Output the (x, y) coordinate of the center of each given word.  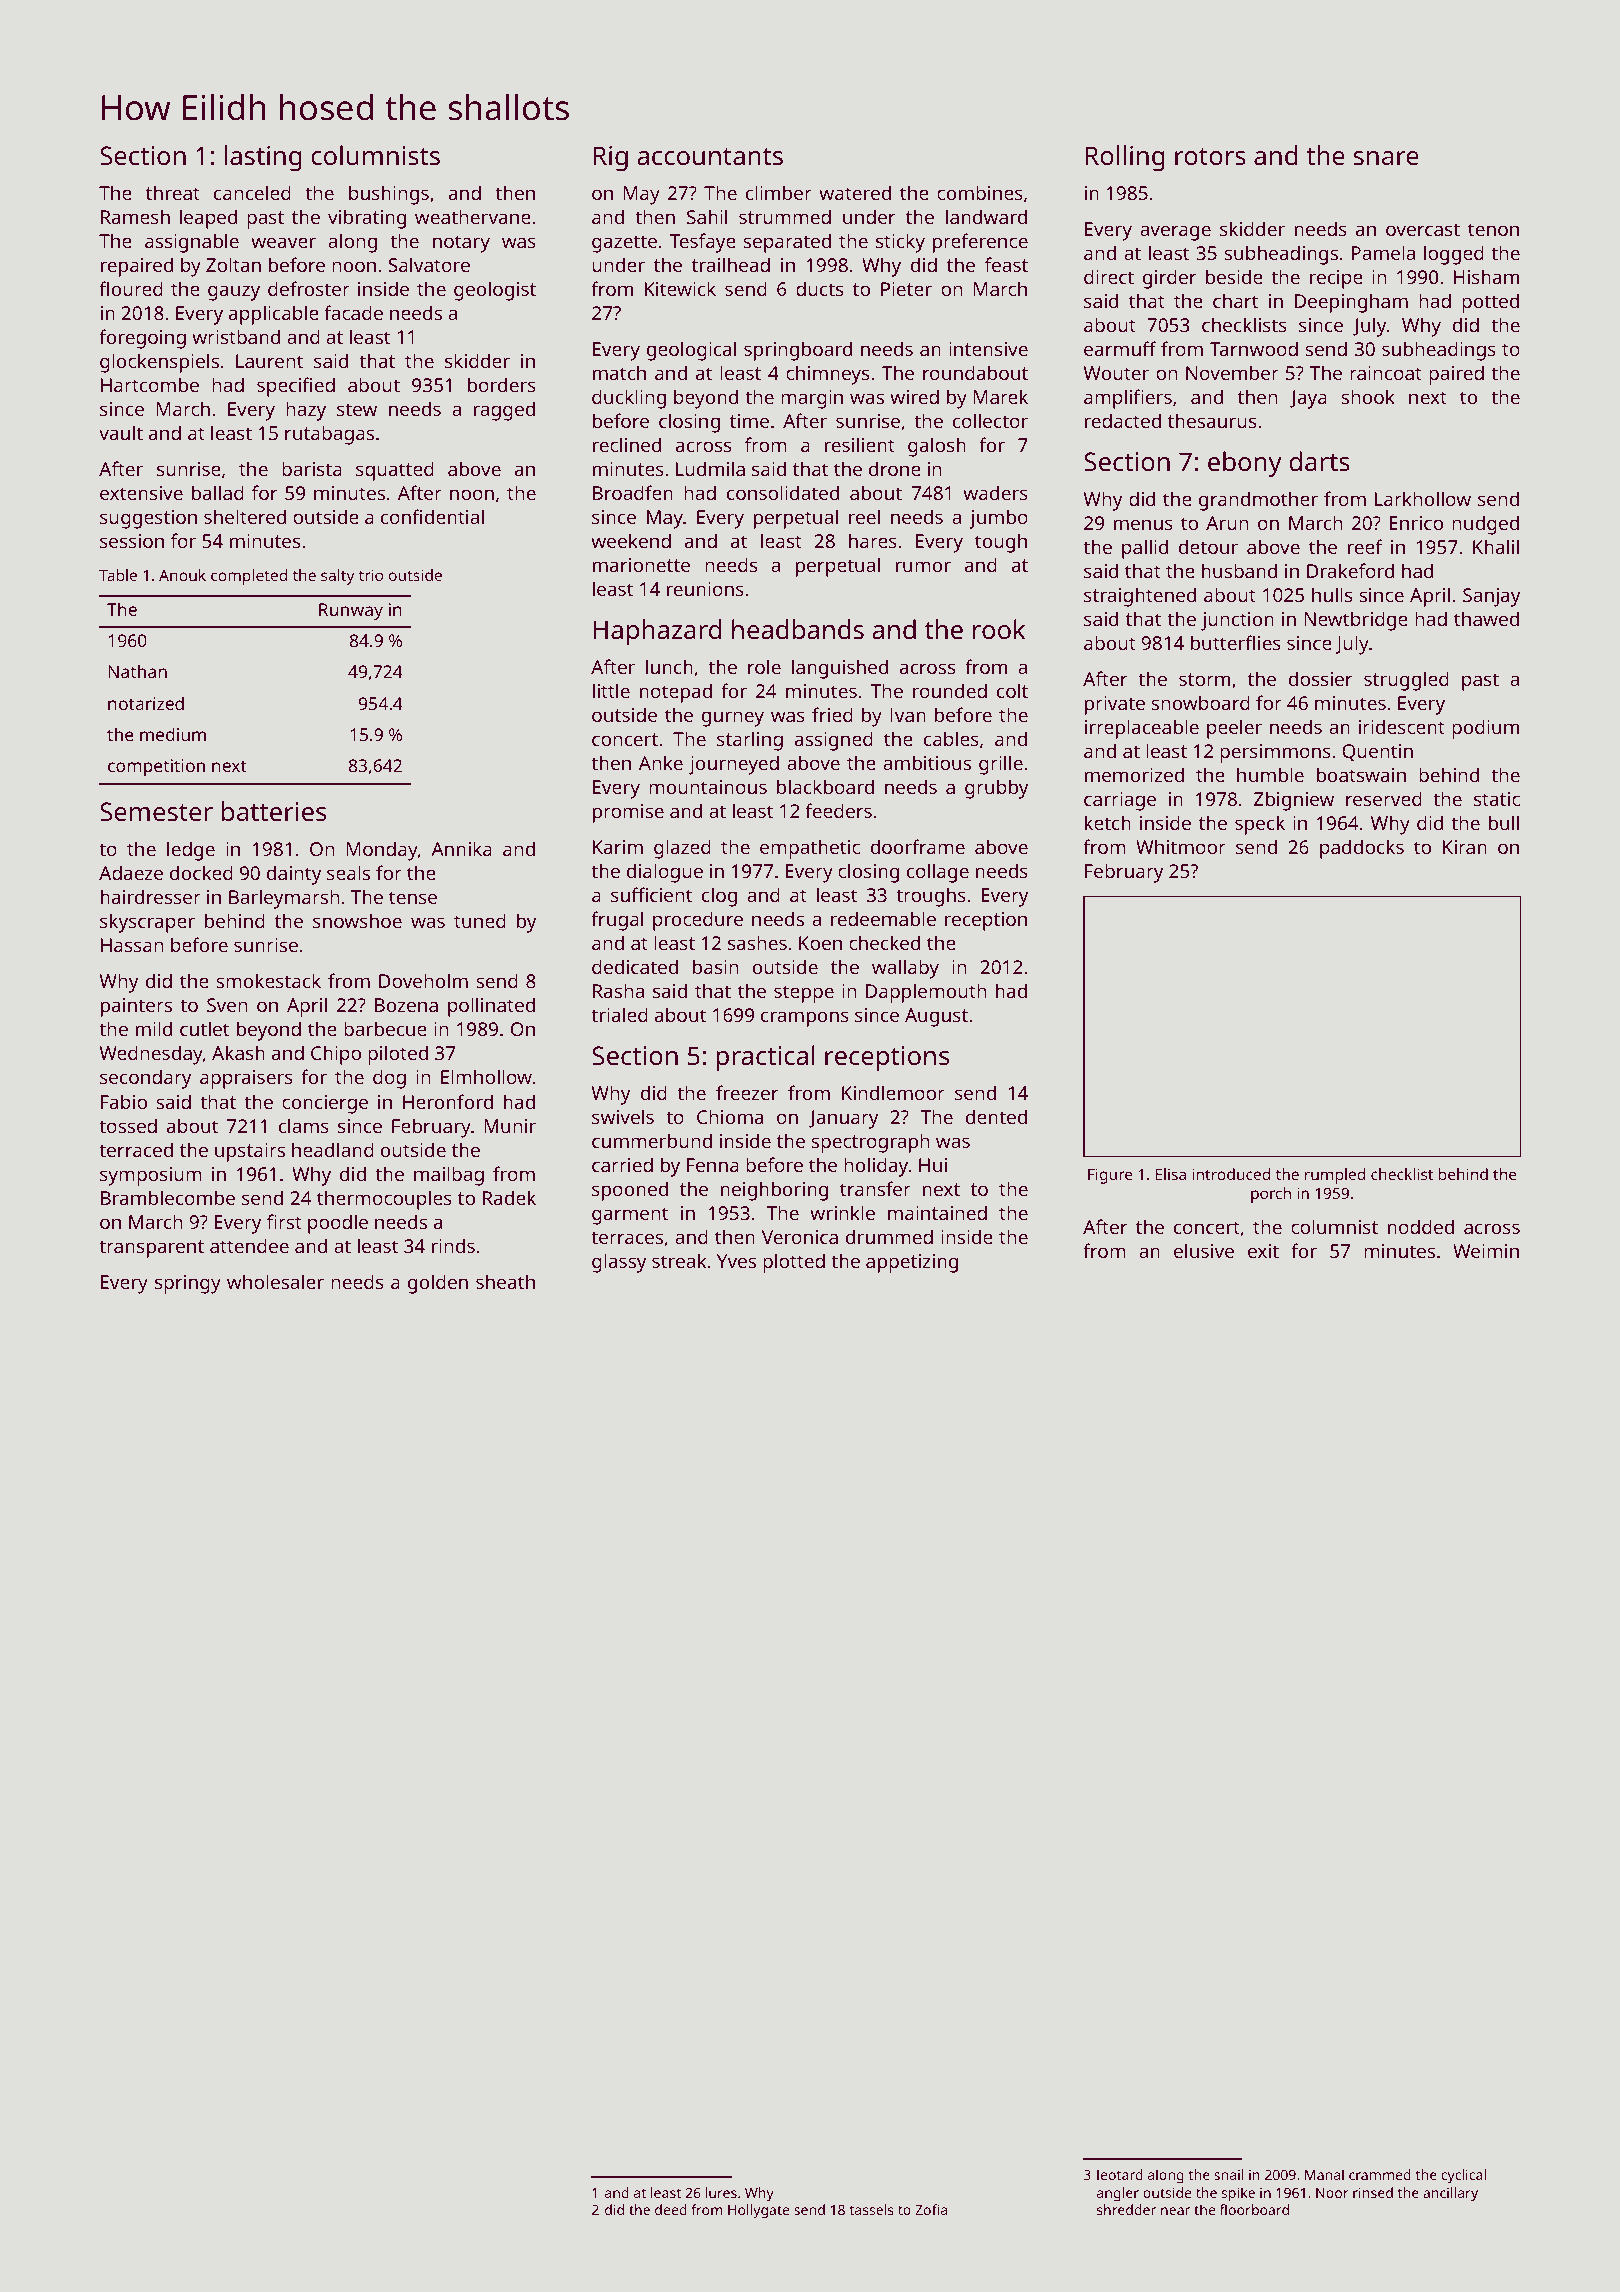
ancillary (1450, 2194)
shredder (1126, 2209)
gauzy (234, 293)
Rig (610, 158)
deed (671, 2209)
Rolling (1125, 158)
